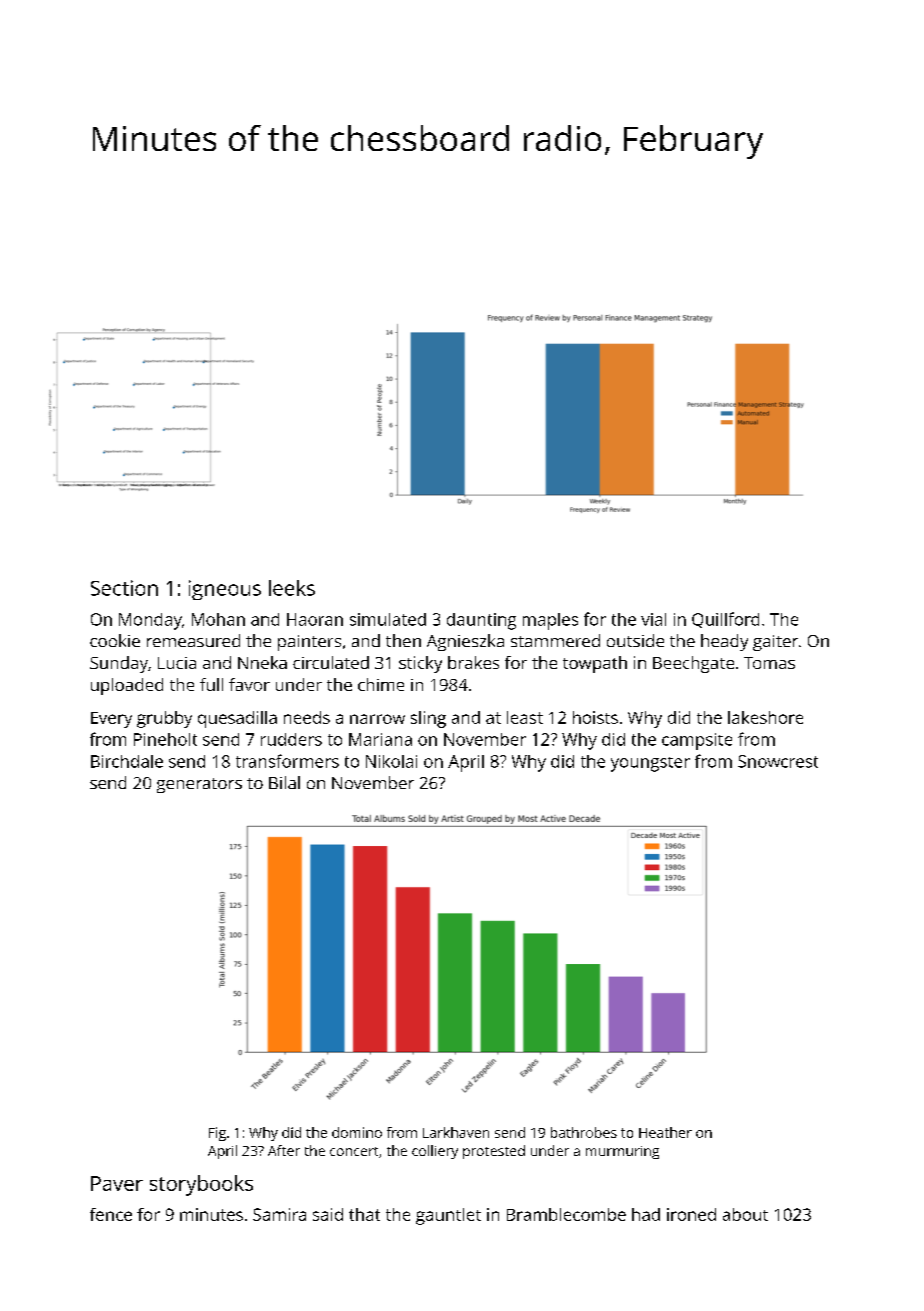  Describe the element at coordinates (199, 785) in the screenshot. I see `generators` at that location.
